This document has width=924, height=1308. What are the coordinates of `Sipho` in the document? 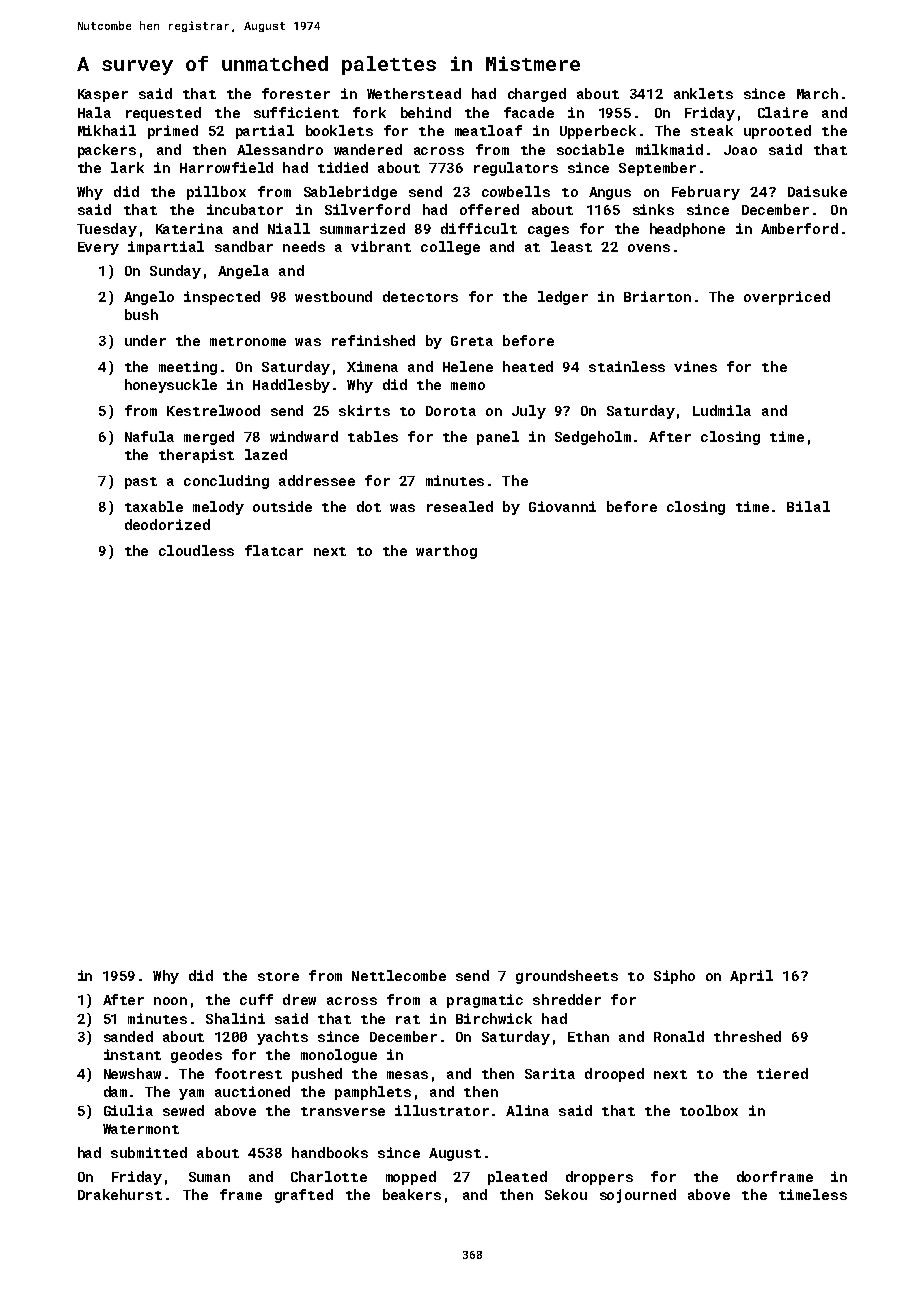 It's located at (674, 977).
